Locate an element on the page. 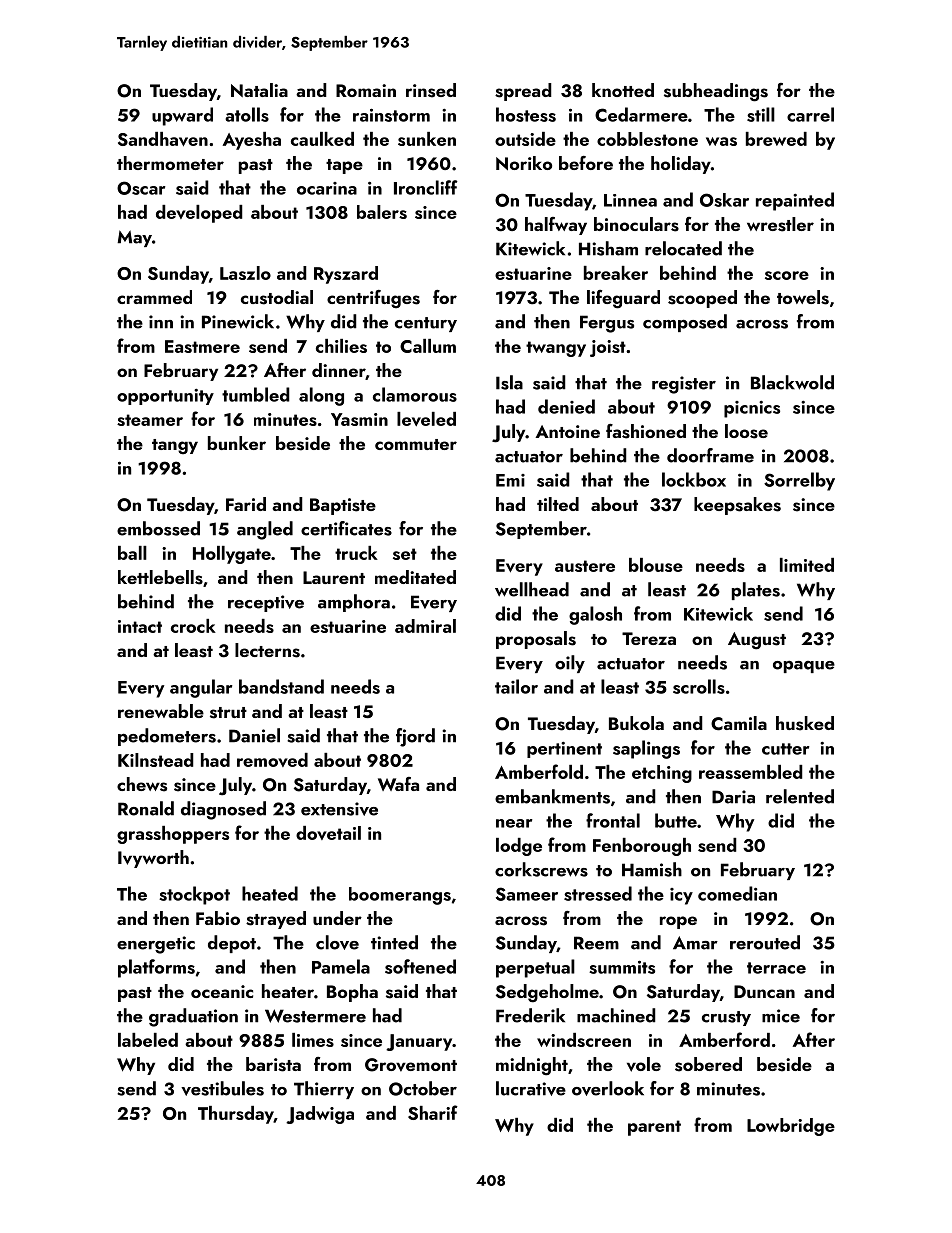  ocarina is located at coordinates (327, 188).
